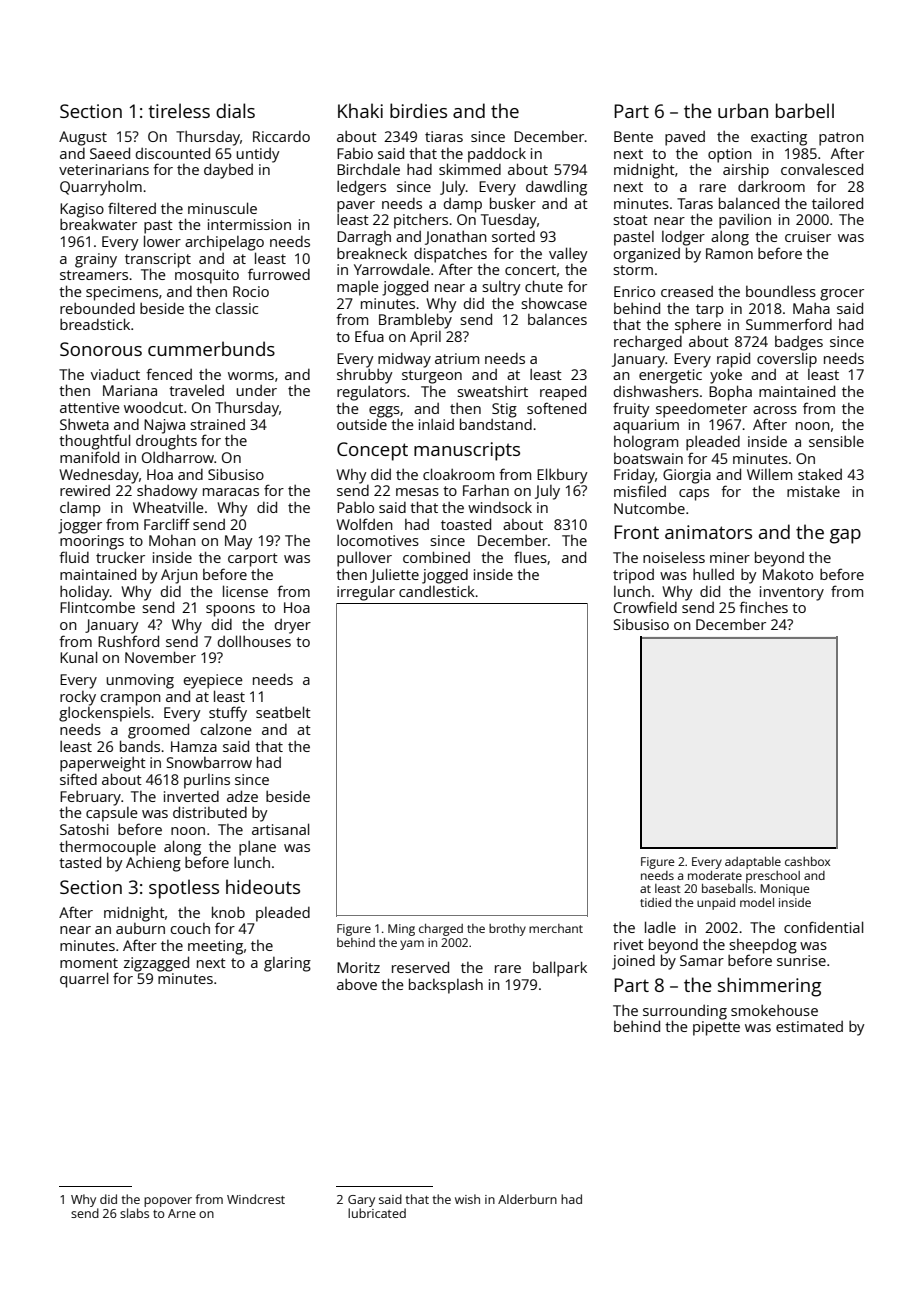  I want to click on Arne, so click(182, 1213).
